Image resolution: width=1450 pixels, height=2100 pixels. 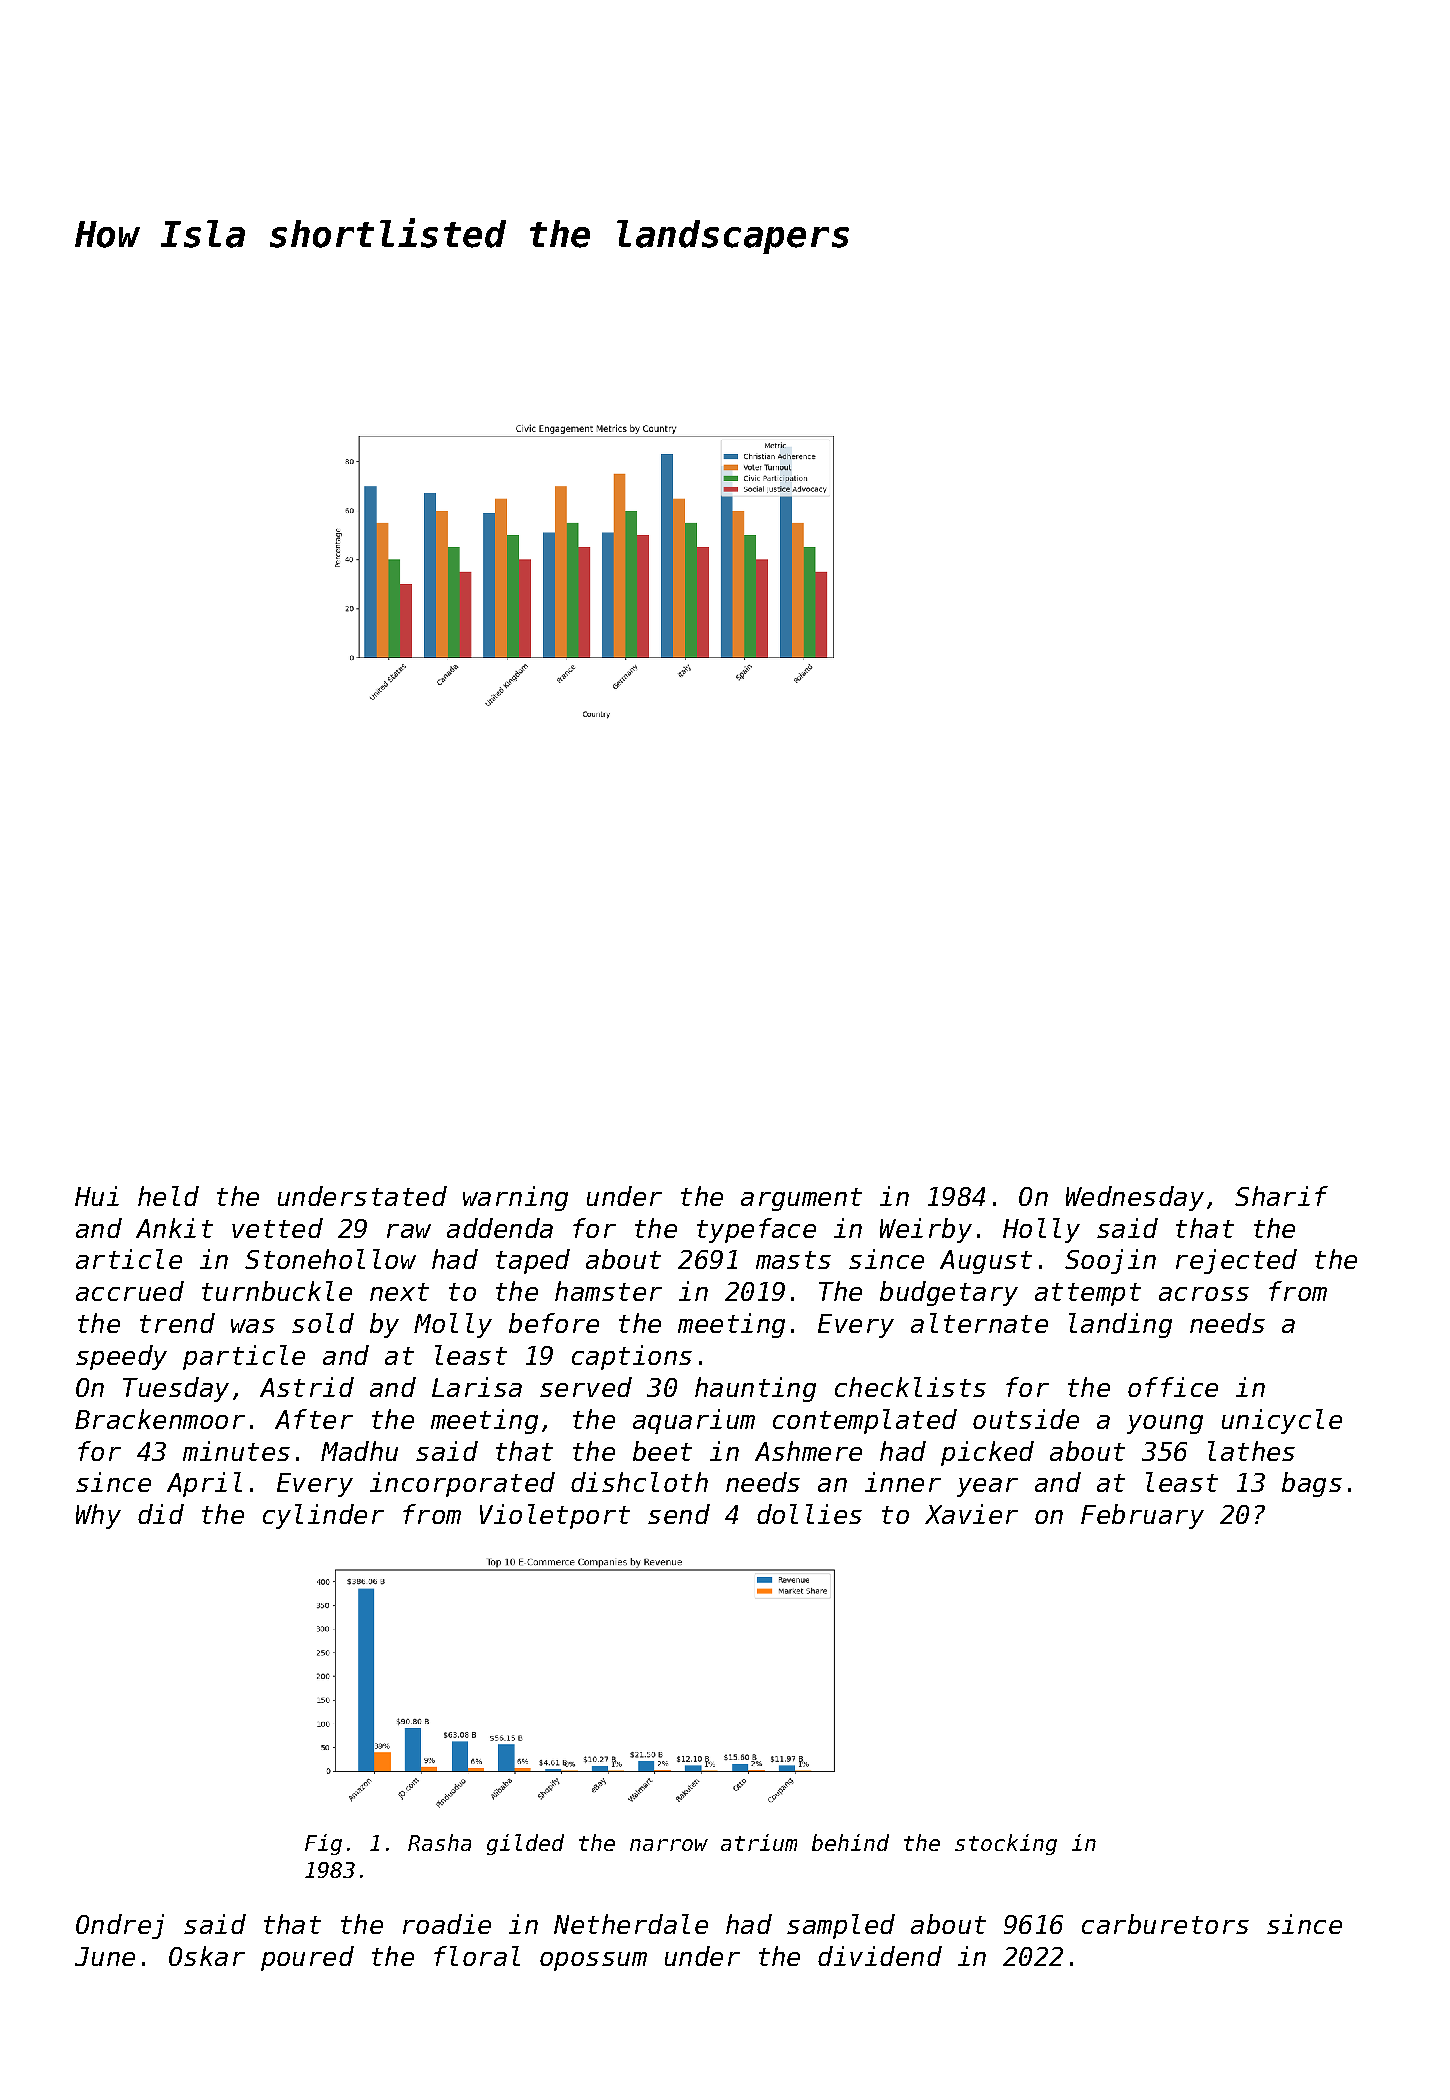 I want to click on behind, so click(x=850, y=1842).
